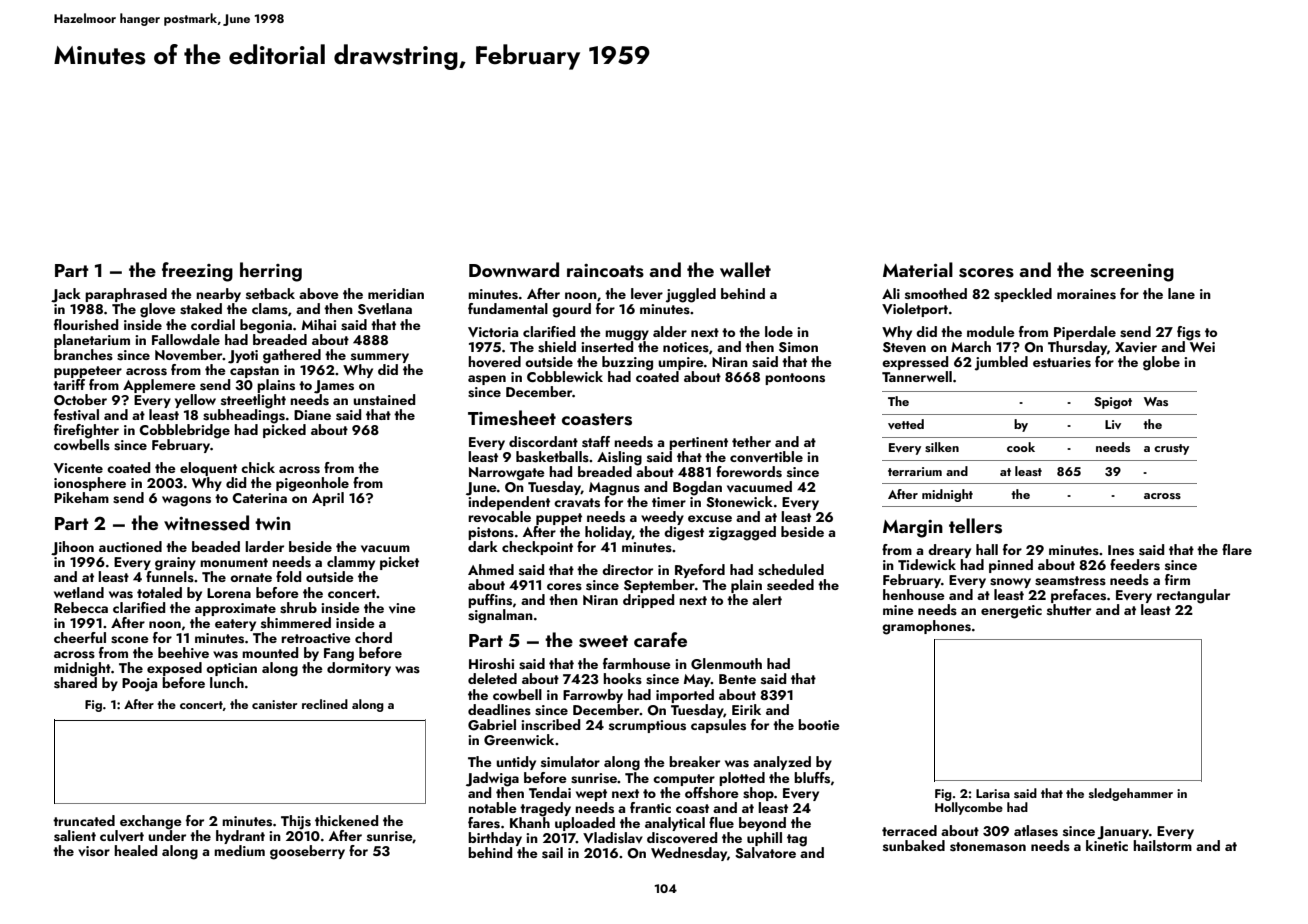 Image resolution: width=1308 pixels, height=924 pixels. What do you see at coordinates (512, 418) in the screenshot?
I see `Timesheet` at bounding box center [512, 418].
